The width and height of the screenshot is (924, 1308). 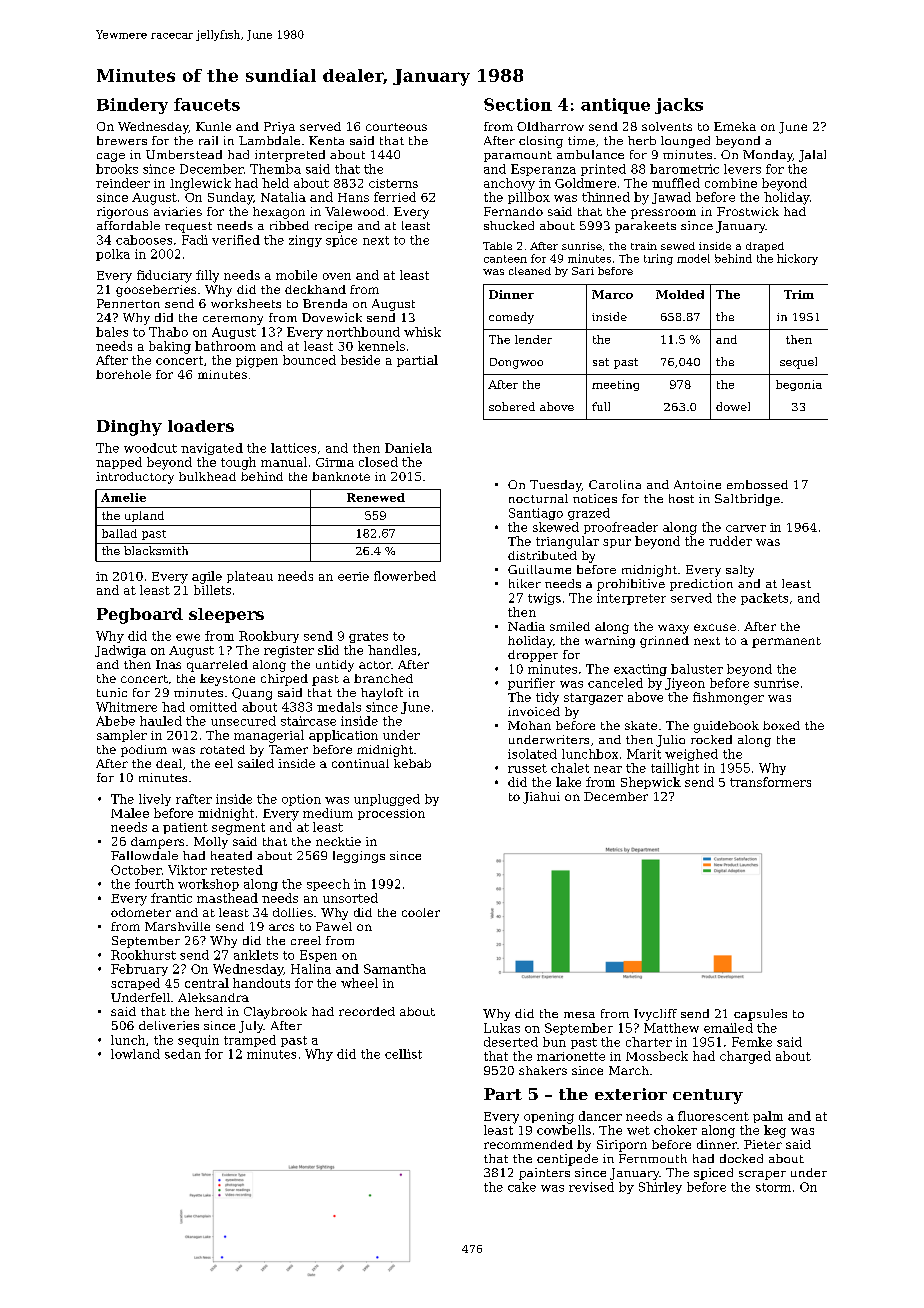 I want to click on keg, so click(x=775, y=1131).
